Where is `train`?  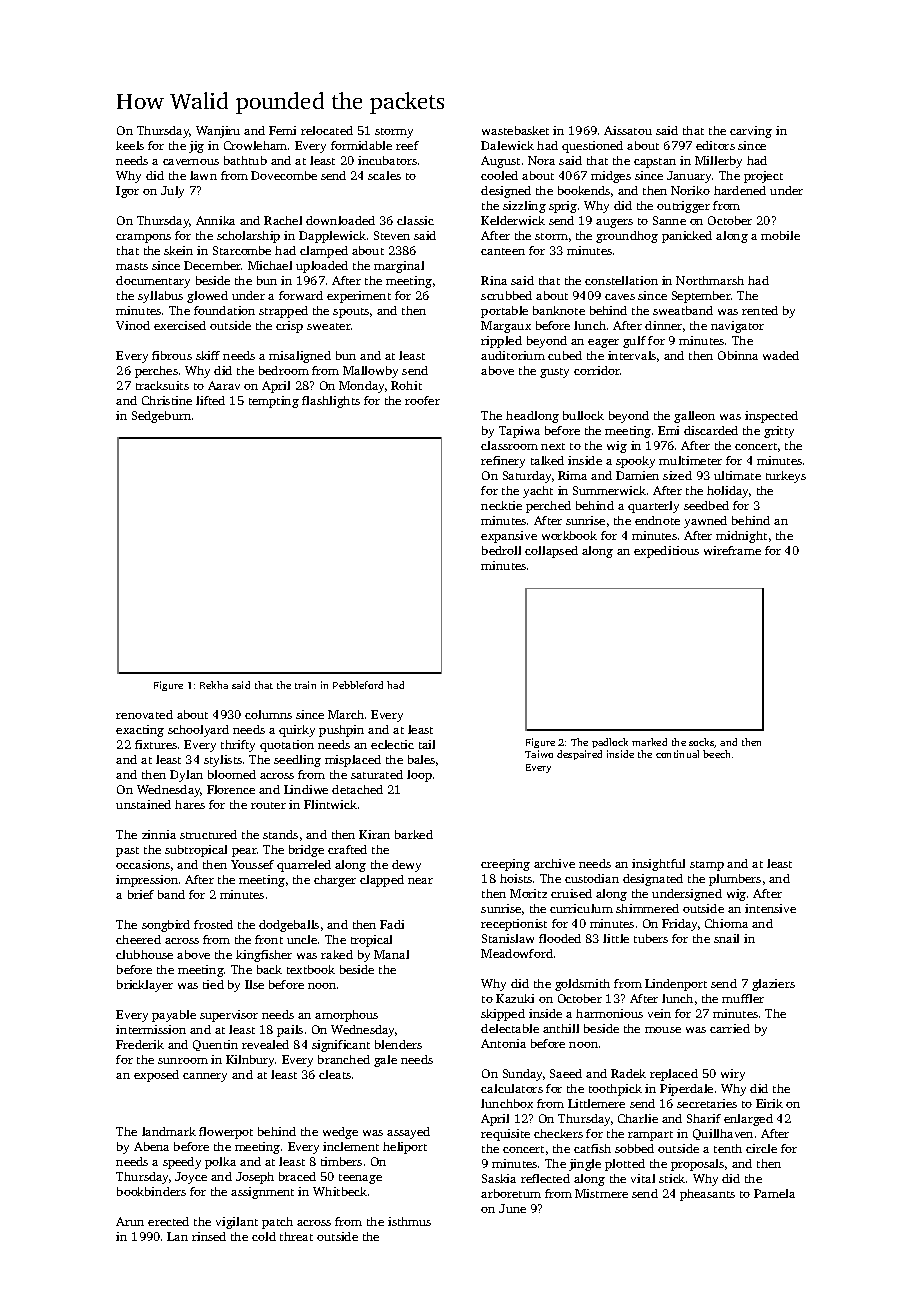
train is located at coordinates (305, 685).
